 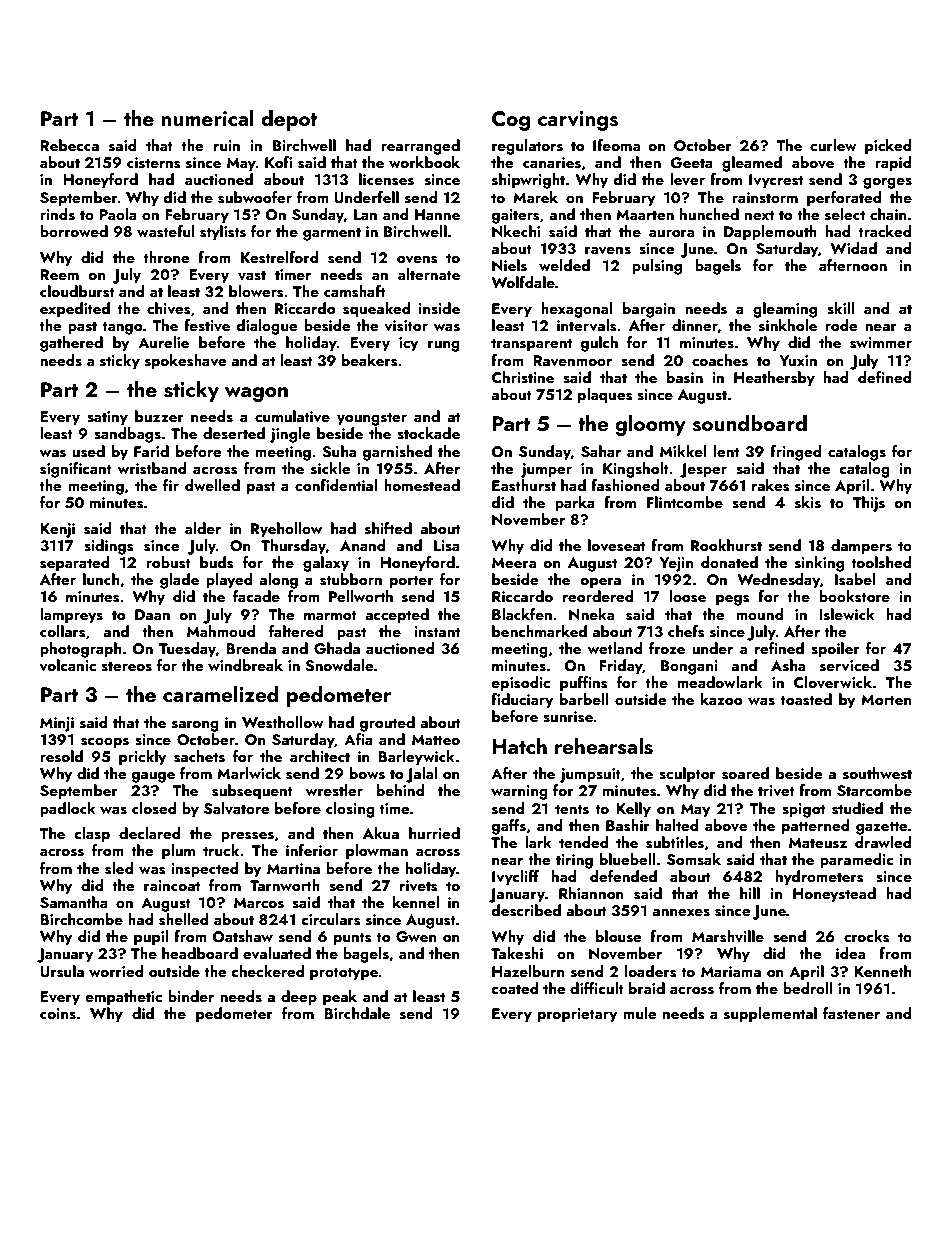 What do you see at coordinates (420, 147) in the page?
I see `rearranged` at bounding box center [420, 147].
